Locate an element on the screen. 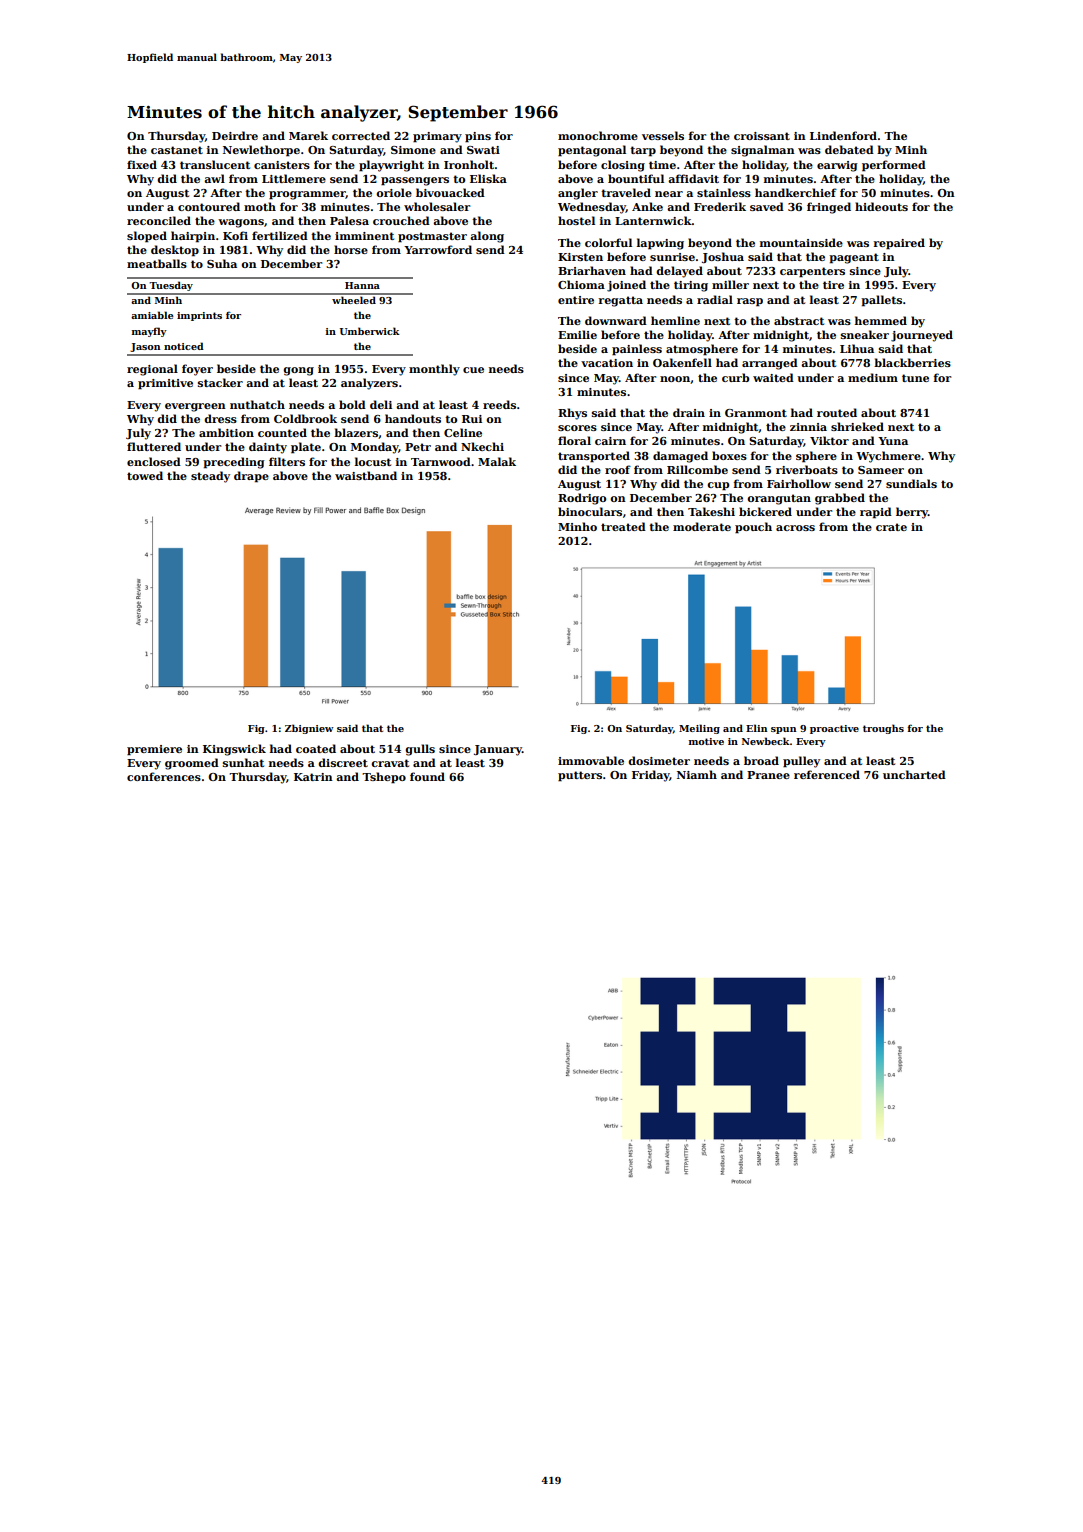 The width and height of the screenshot is (1083, 1532). Zbigniew is located at coordinates (309, 729).
